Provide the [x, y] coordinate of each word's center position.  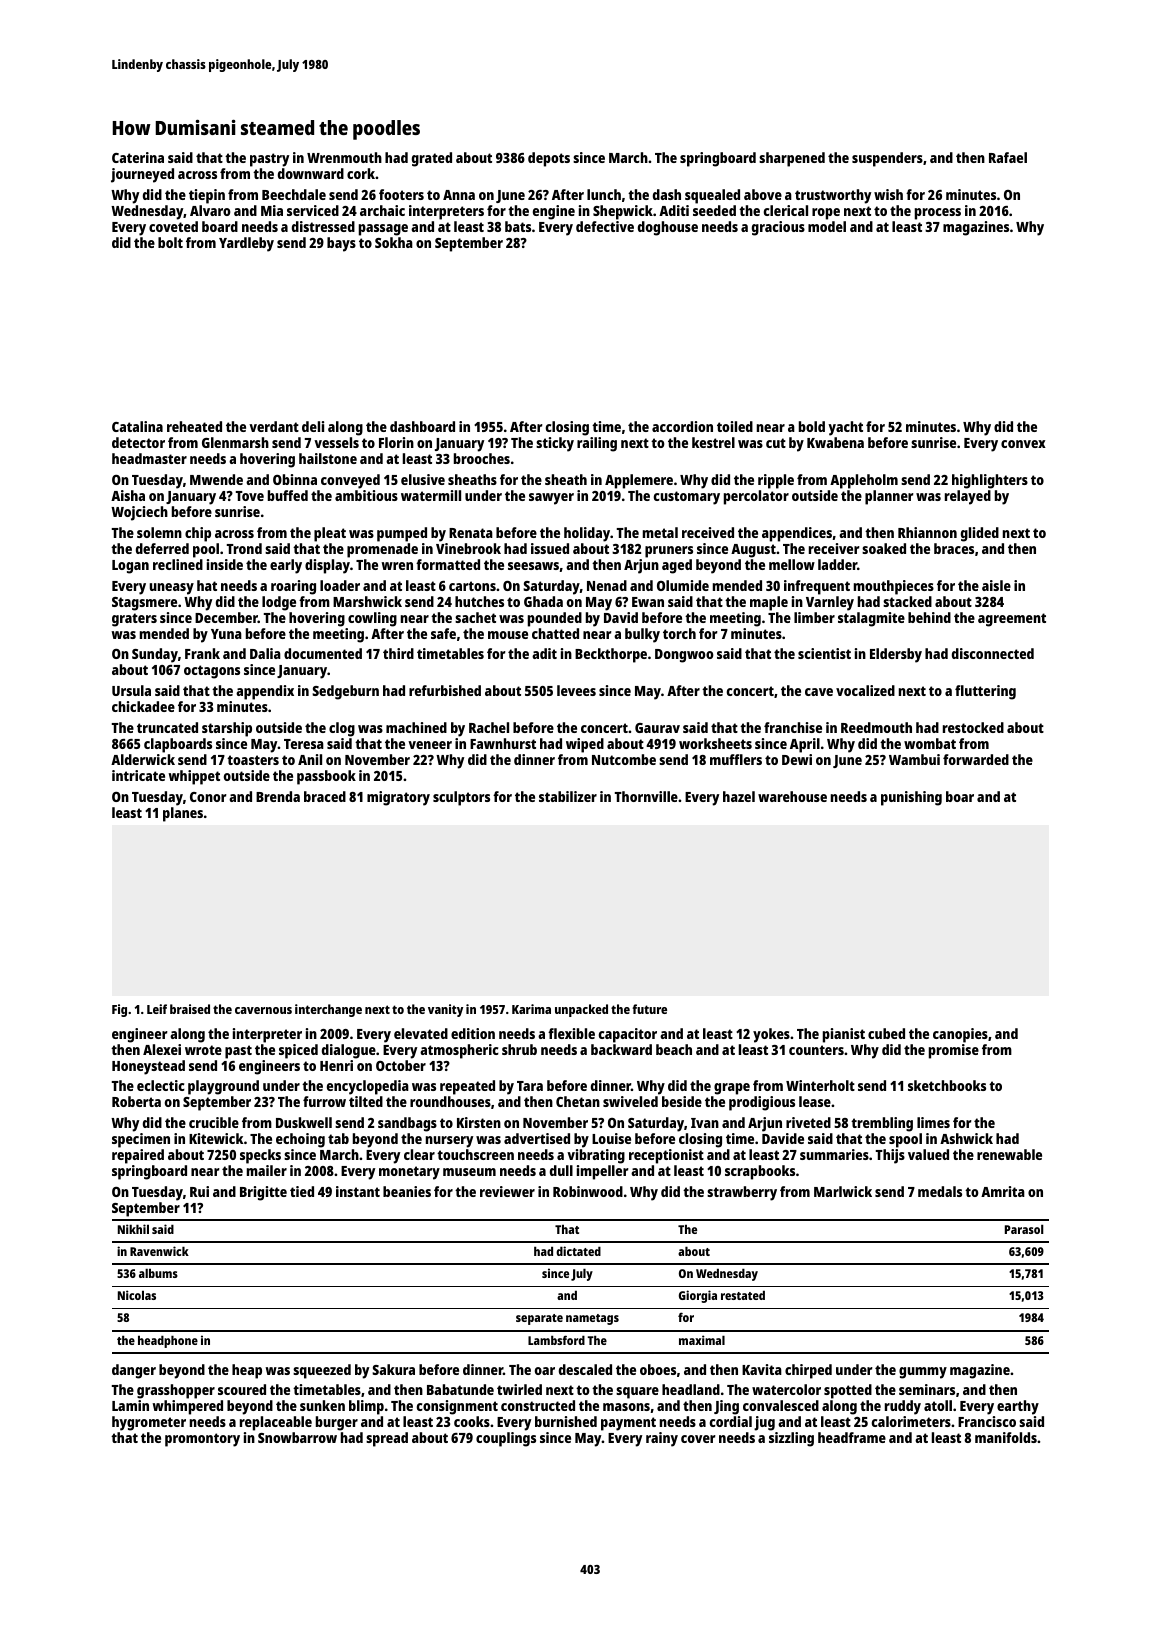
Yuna [226, 634]
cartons [472, 586]
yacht [845, 428]
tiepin [207, 196]
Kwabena [835, 442]
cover [698, 1439]
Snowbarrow [297, 1437]
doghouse [668, 228]
